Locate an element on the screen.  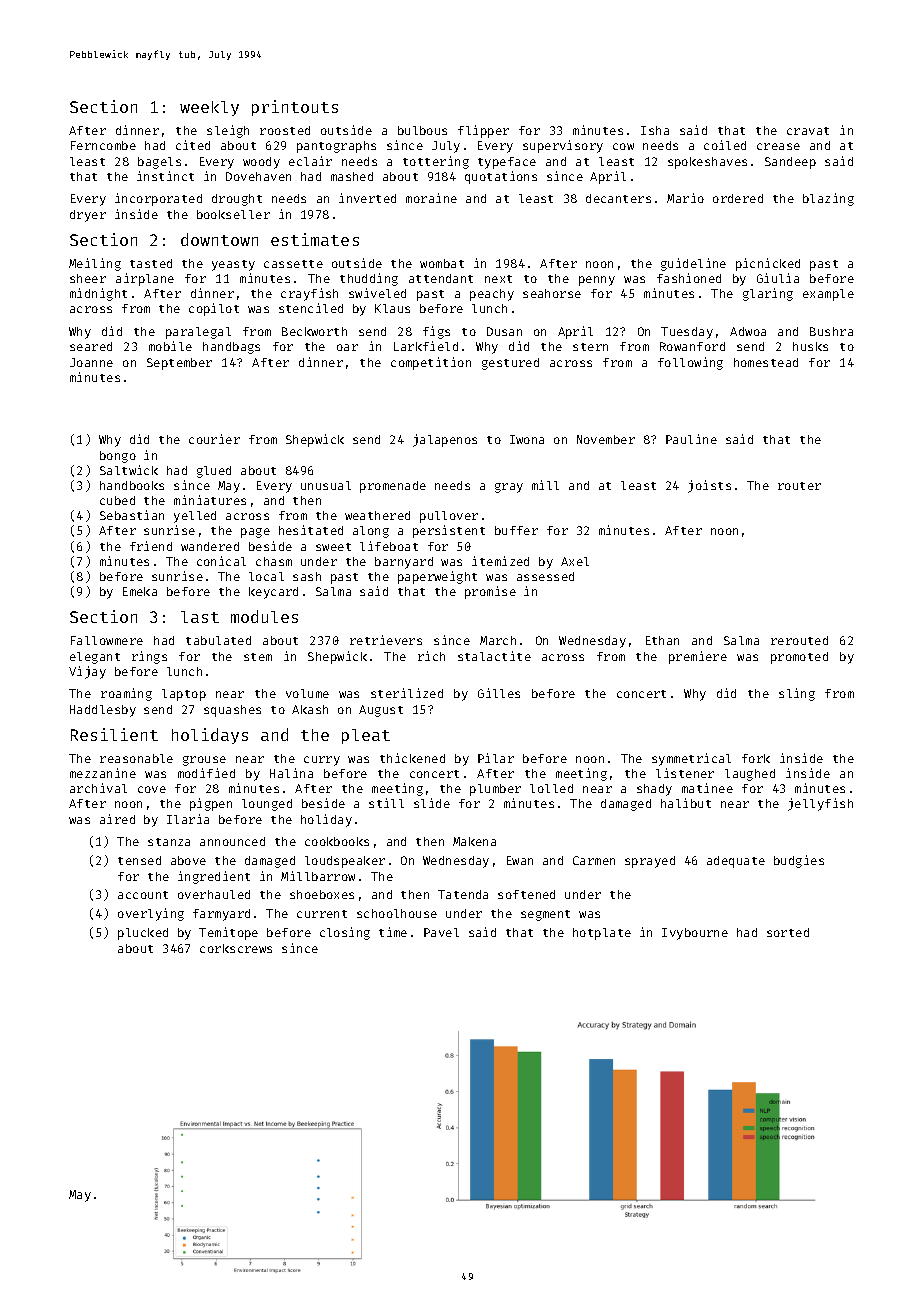
Ivybourne is located at coordinates (695, 934).
